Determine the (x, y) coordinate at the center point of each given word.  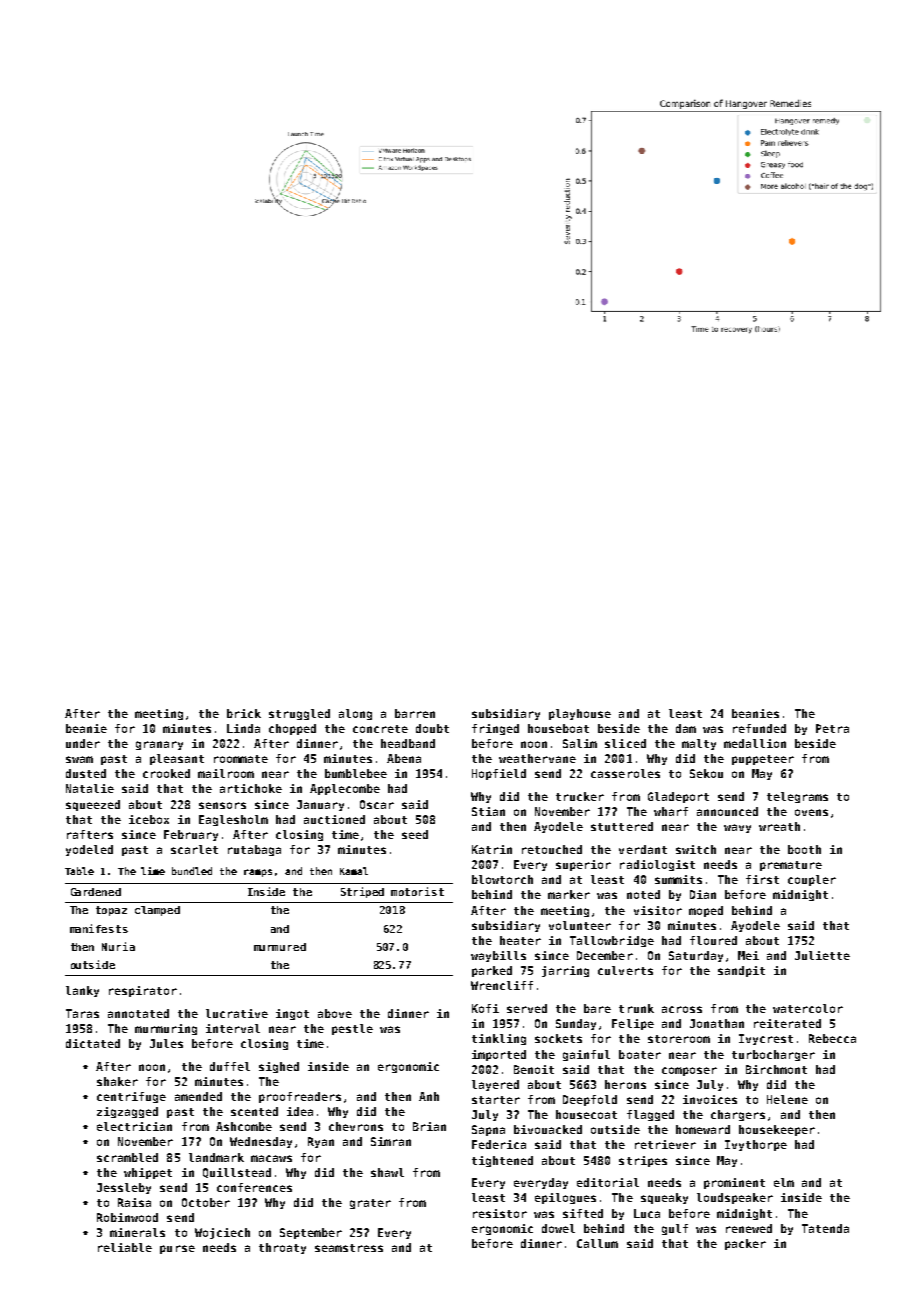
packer (745, 1244)
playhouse (580, 714)
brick (244, 713)
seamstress (349, 1248)
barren (415, 713)
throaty (282, 1248)
